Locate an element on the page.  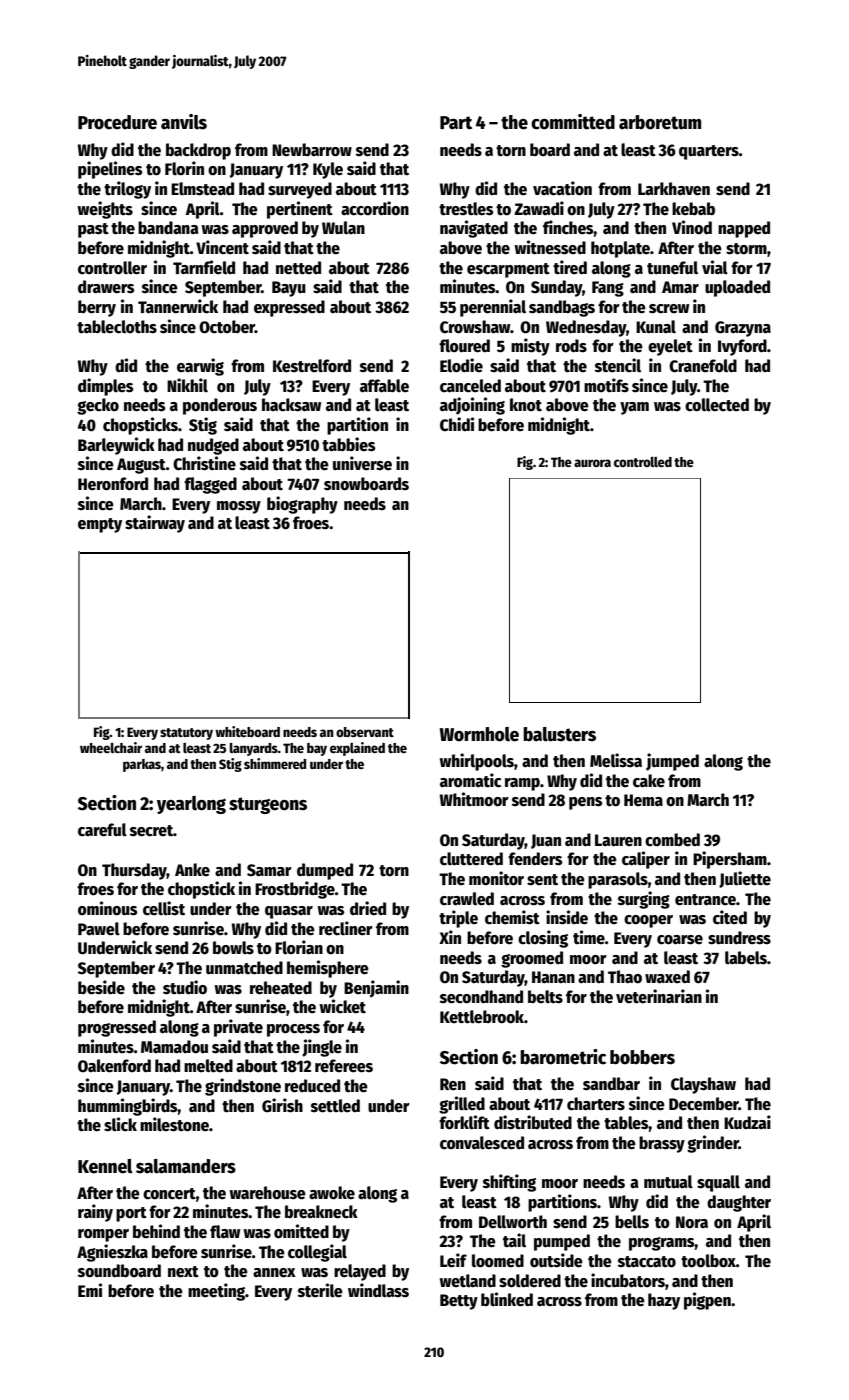
inside is located at coordinates (567, 917).
